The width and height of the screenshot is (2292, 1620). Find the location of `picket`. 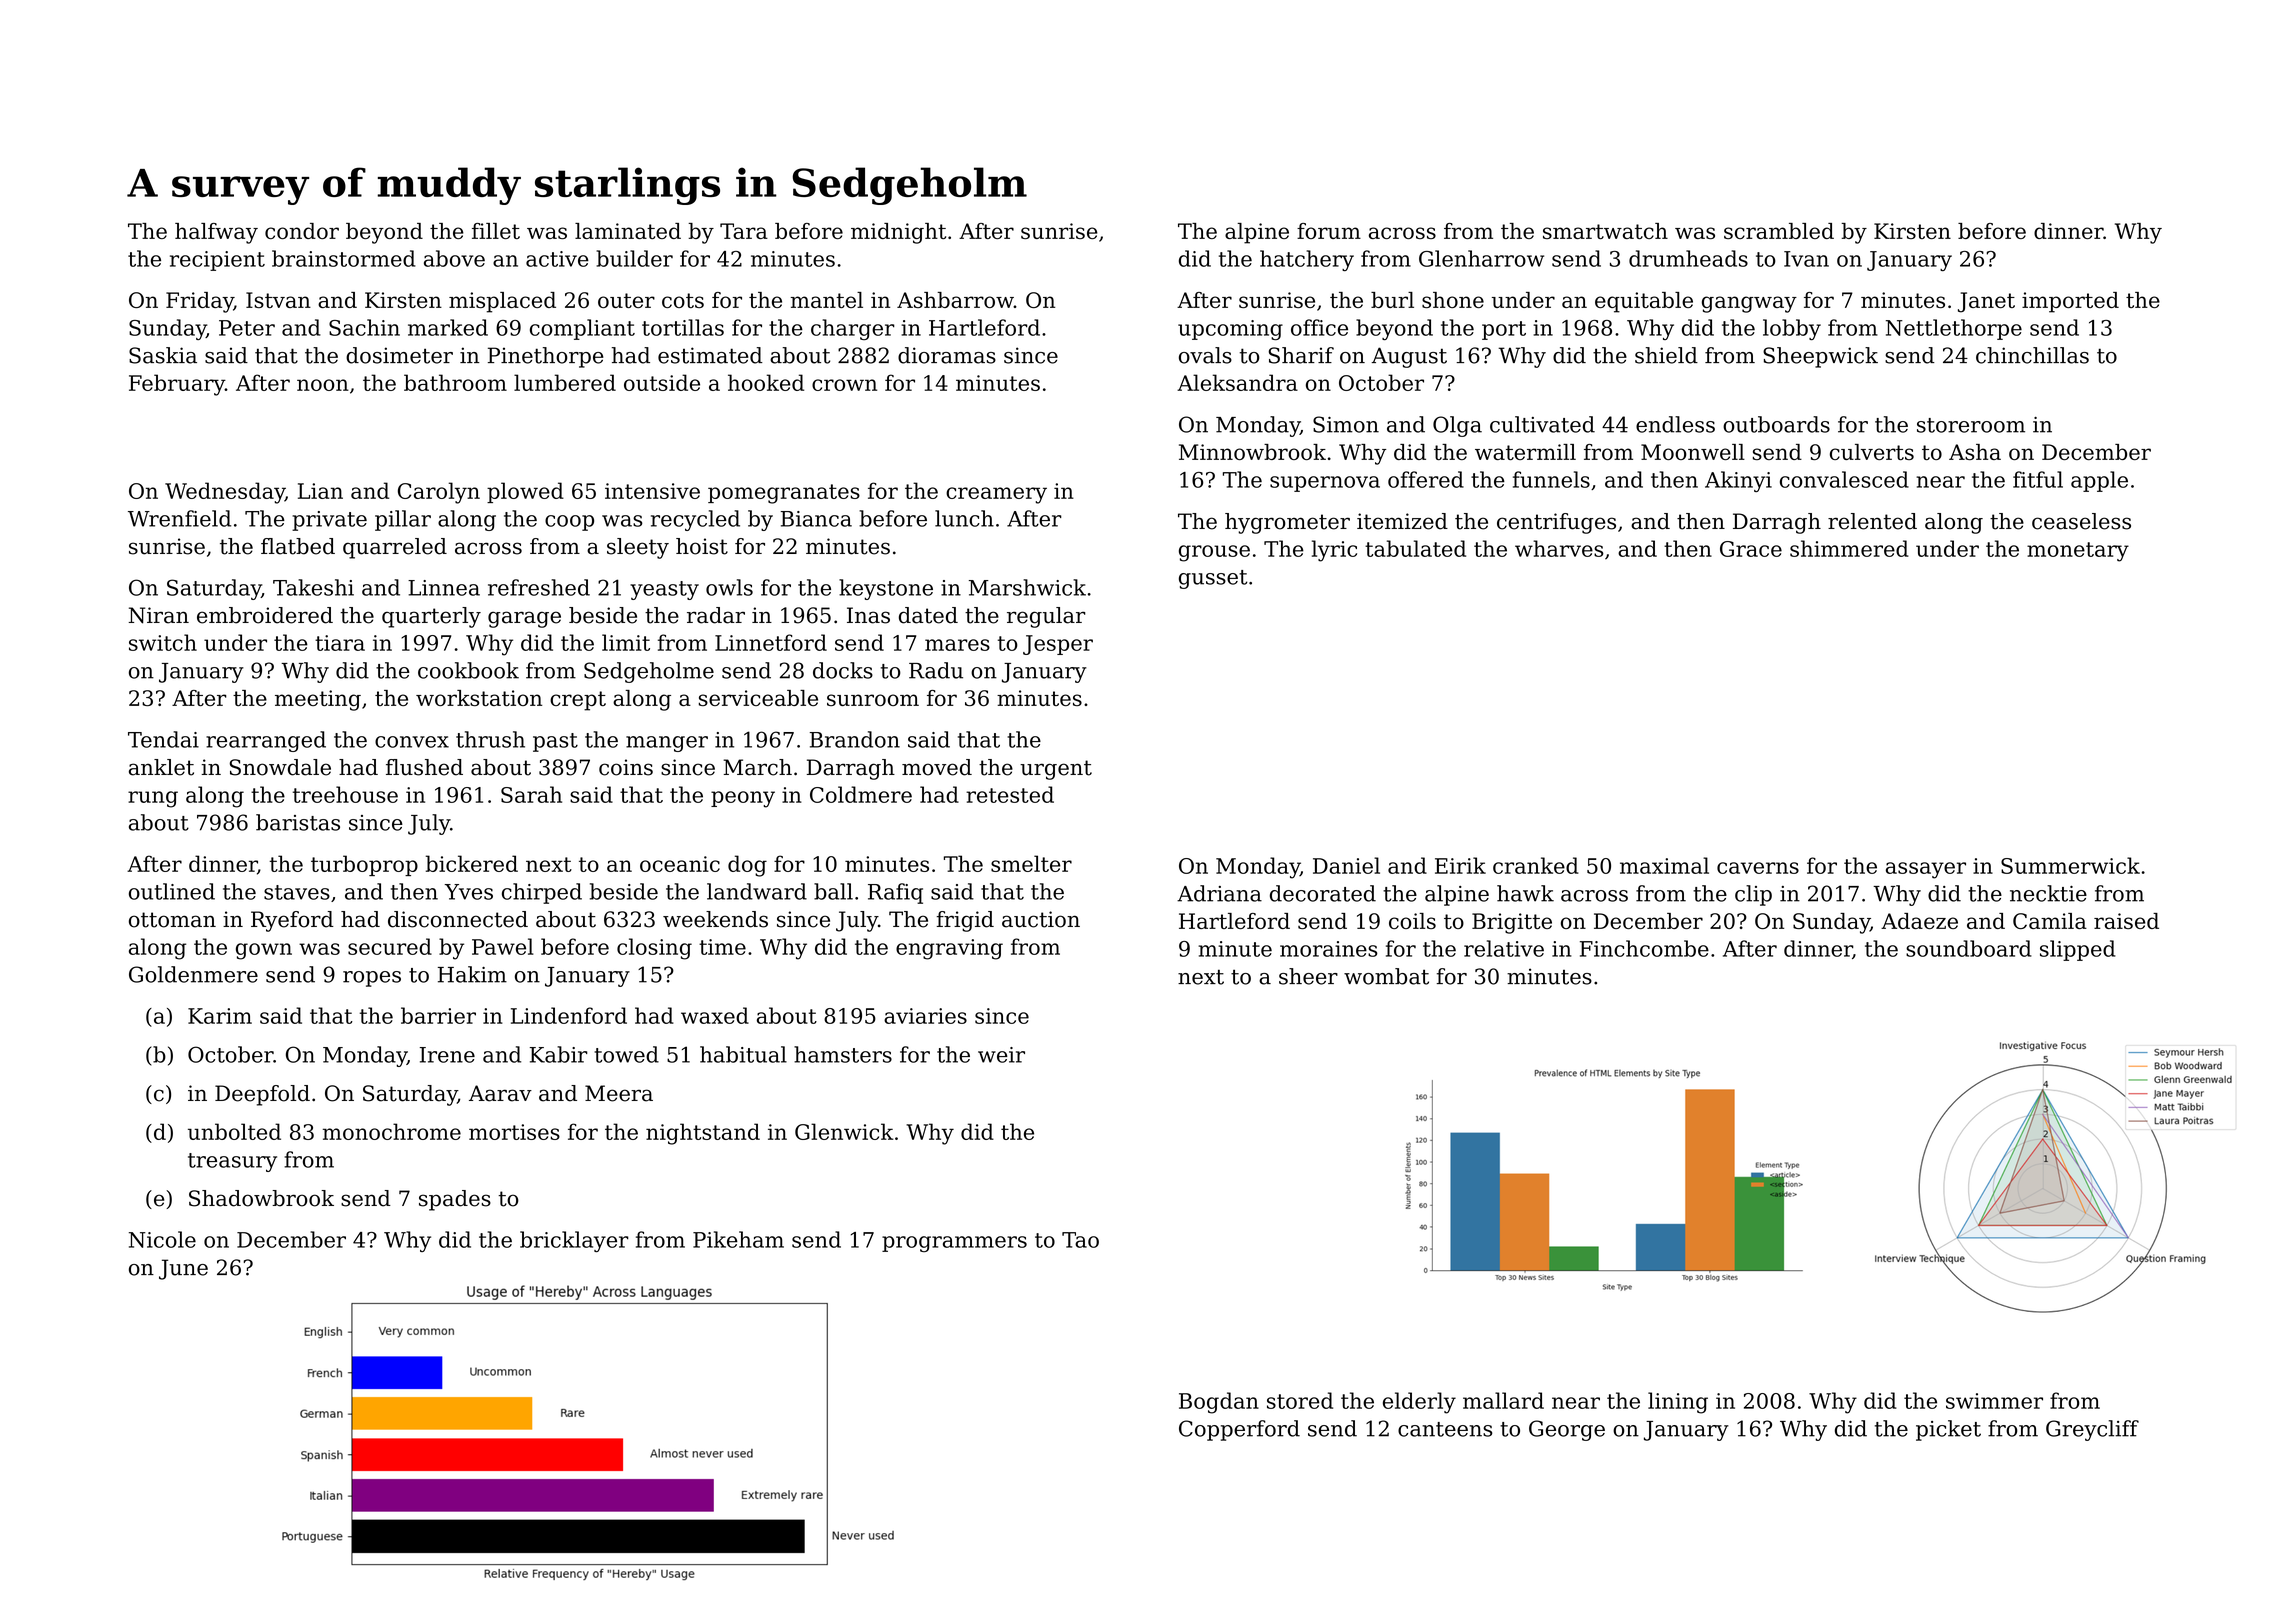

picket is located at coordinates (1948, 1430).
